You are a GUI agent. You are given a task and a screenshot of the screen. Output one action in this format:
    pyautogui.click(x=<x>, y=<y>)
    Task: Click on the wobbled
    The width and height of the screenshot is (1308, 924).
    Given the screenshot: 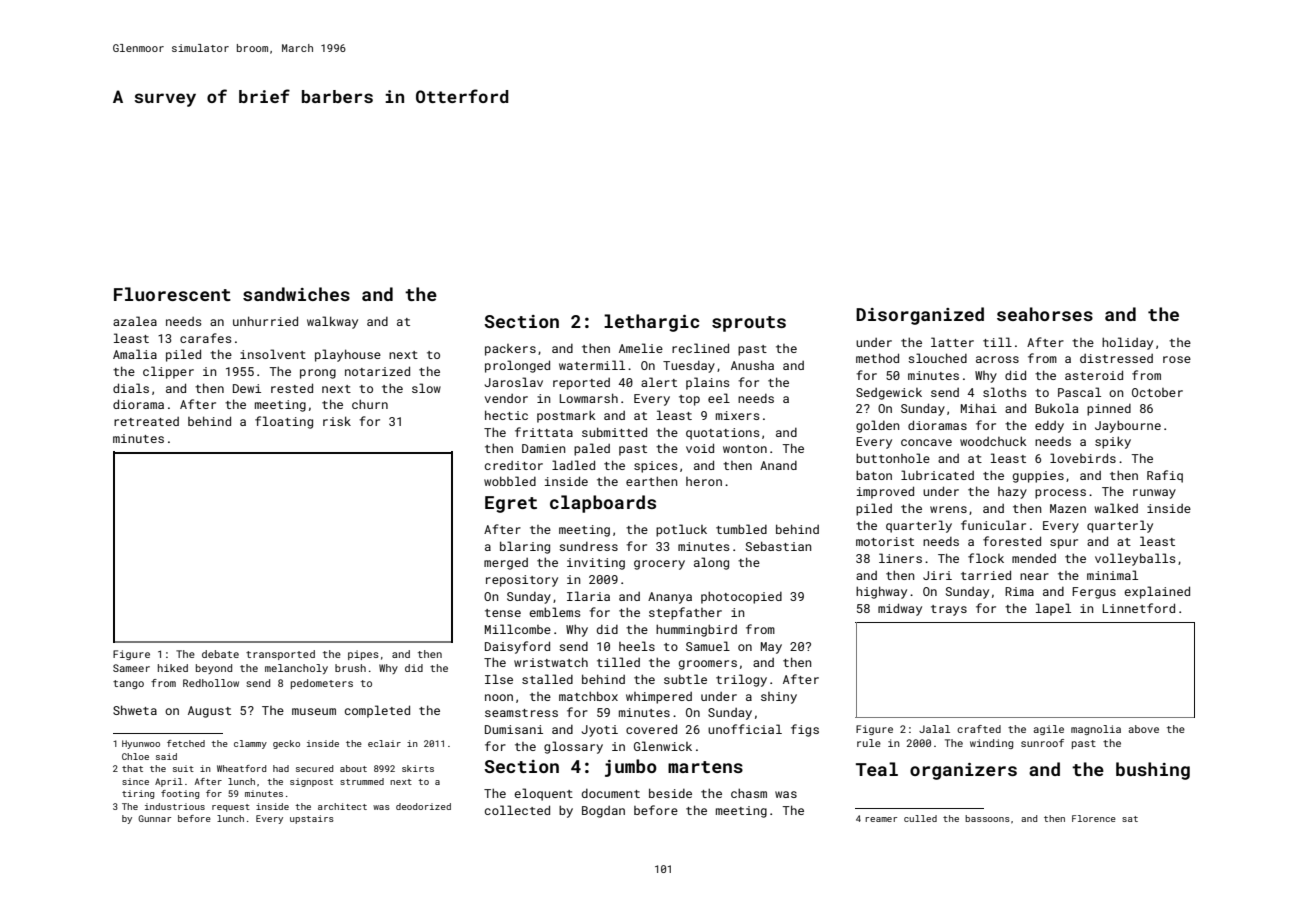 What is the action you would take?
    pyautogui.click(x=510, y=481)
